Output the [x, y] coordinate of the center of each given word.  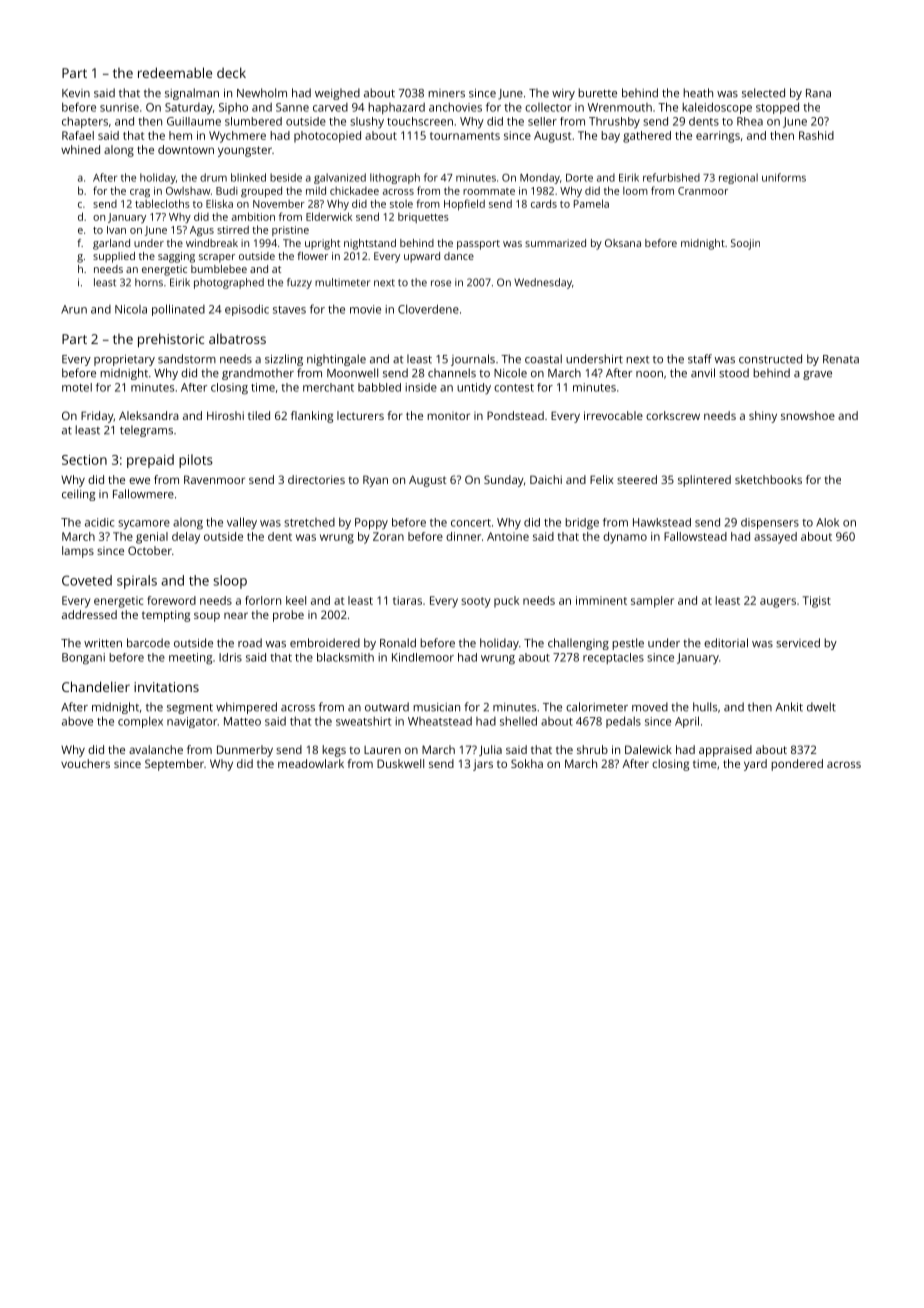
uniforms [784, 177]
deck [231, 72]
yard [755, 765]
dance [459, 256]
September [174, 765]
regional [738, 178]
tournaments [465, 136]
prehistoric [171, 340]
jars [483, 765]
